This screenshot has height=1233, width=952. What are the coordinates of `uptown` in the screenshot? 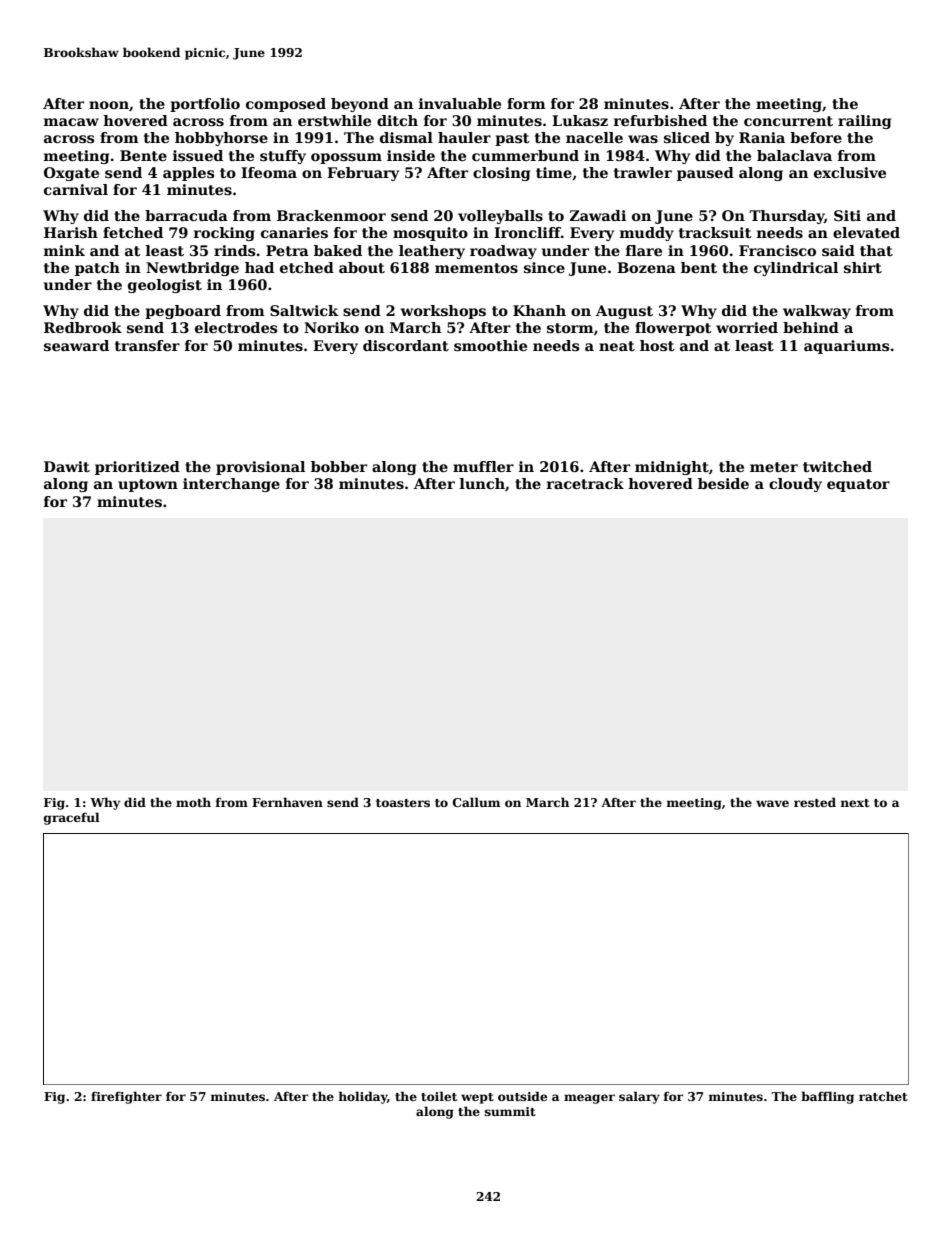 It's located at (148, 485).
